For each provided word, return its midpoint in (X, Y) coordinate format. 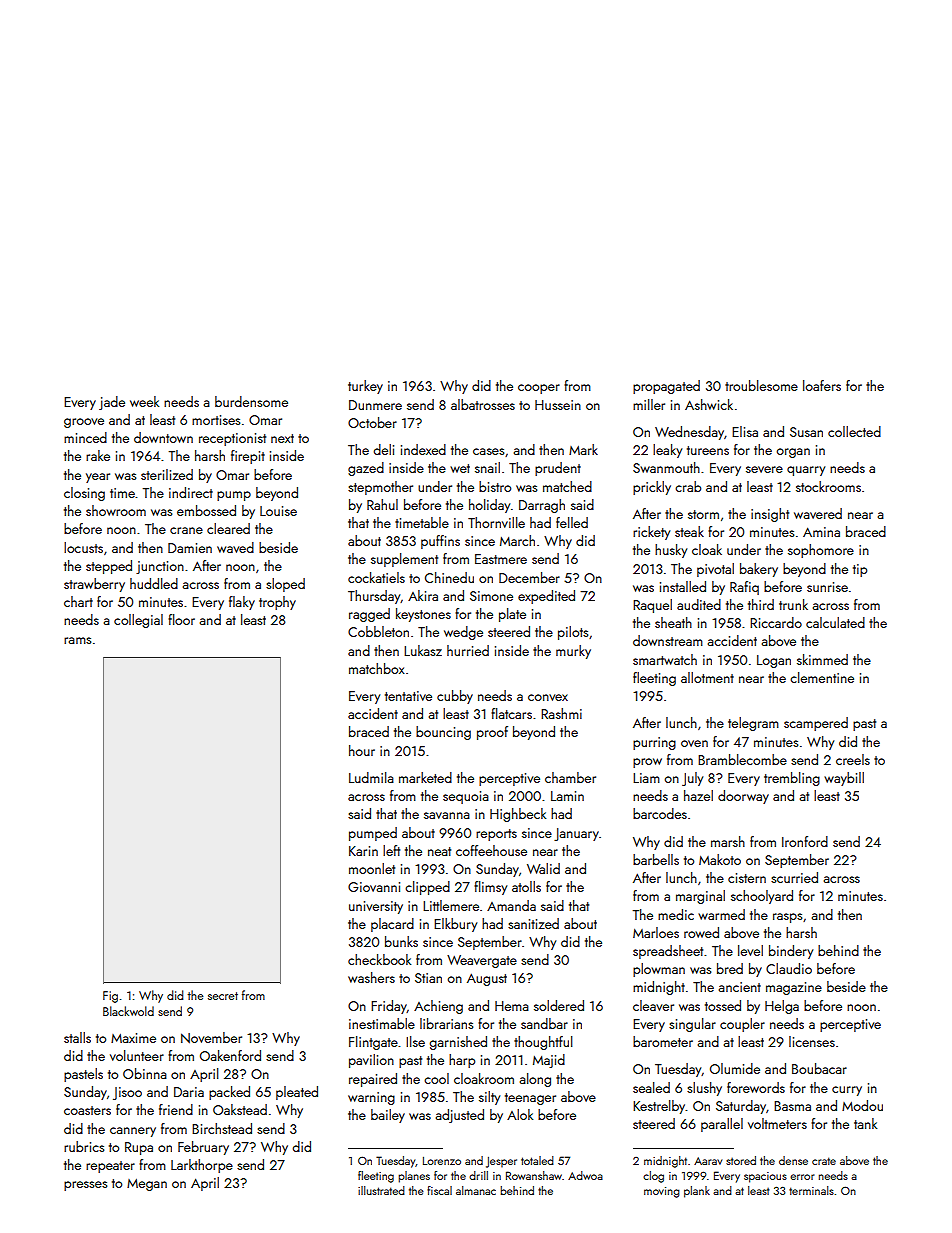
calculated (835, 622)
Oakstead (240, 1109)
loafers (822, 385)
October (372, 422)
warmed (721, 914)
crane (186, 530)
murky (573, 652)
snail (487, 467)
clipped (427, 888)
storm (703, 514)
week (144, 401)
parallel (722, 1125)
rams (77, 640)
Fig (110, 997)
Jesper (501, 1162)
